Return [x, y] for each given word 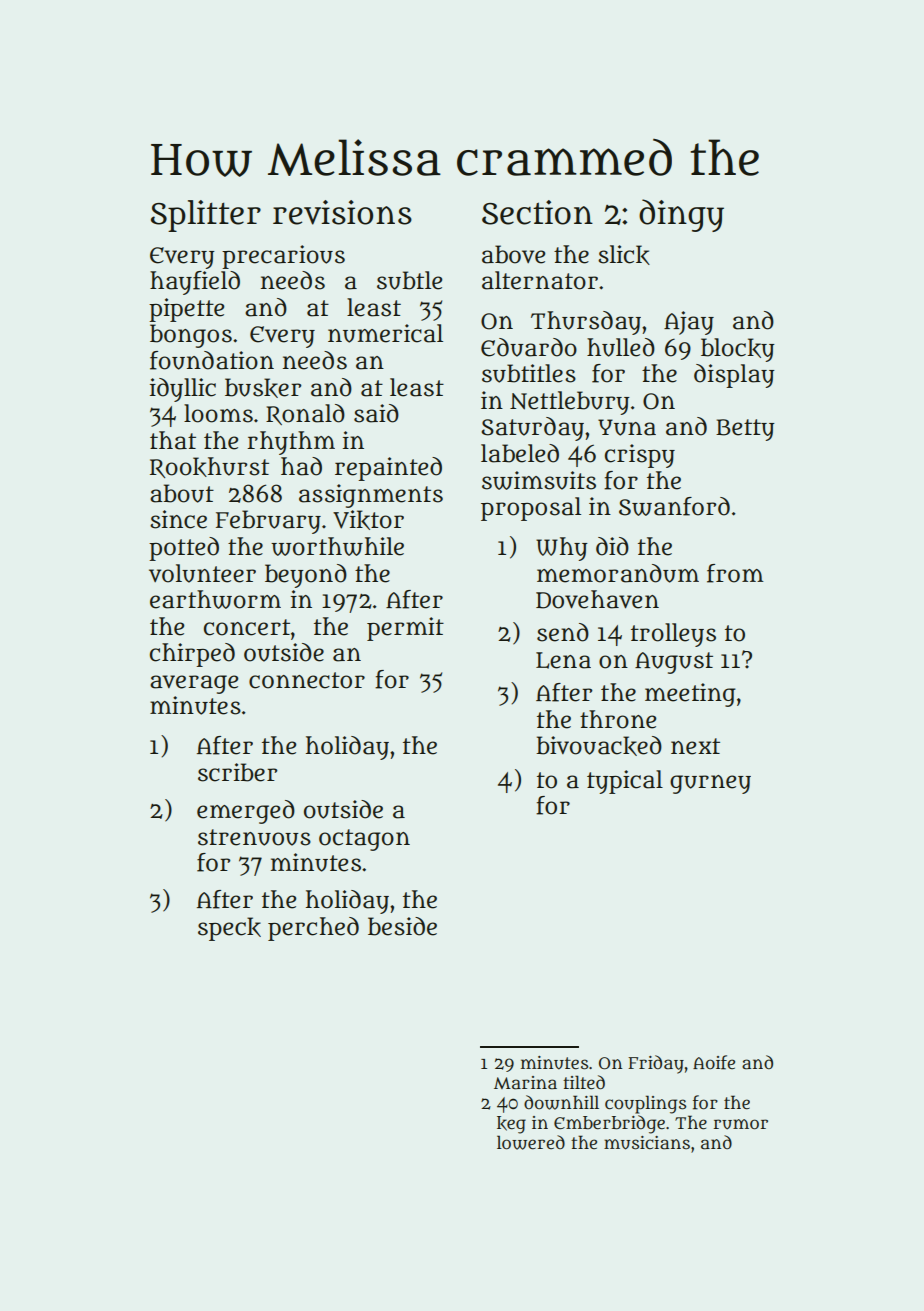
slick [624, 255]
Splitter [206, 216]
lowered [531, 1142]
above [513, 254]
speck [229, 929]
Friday [656, 1064]
